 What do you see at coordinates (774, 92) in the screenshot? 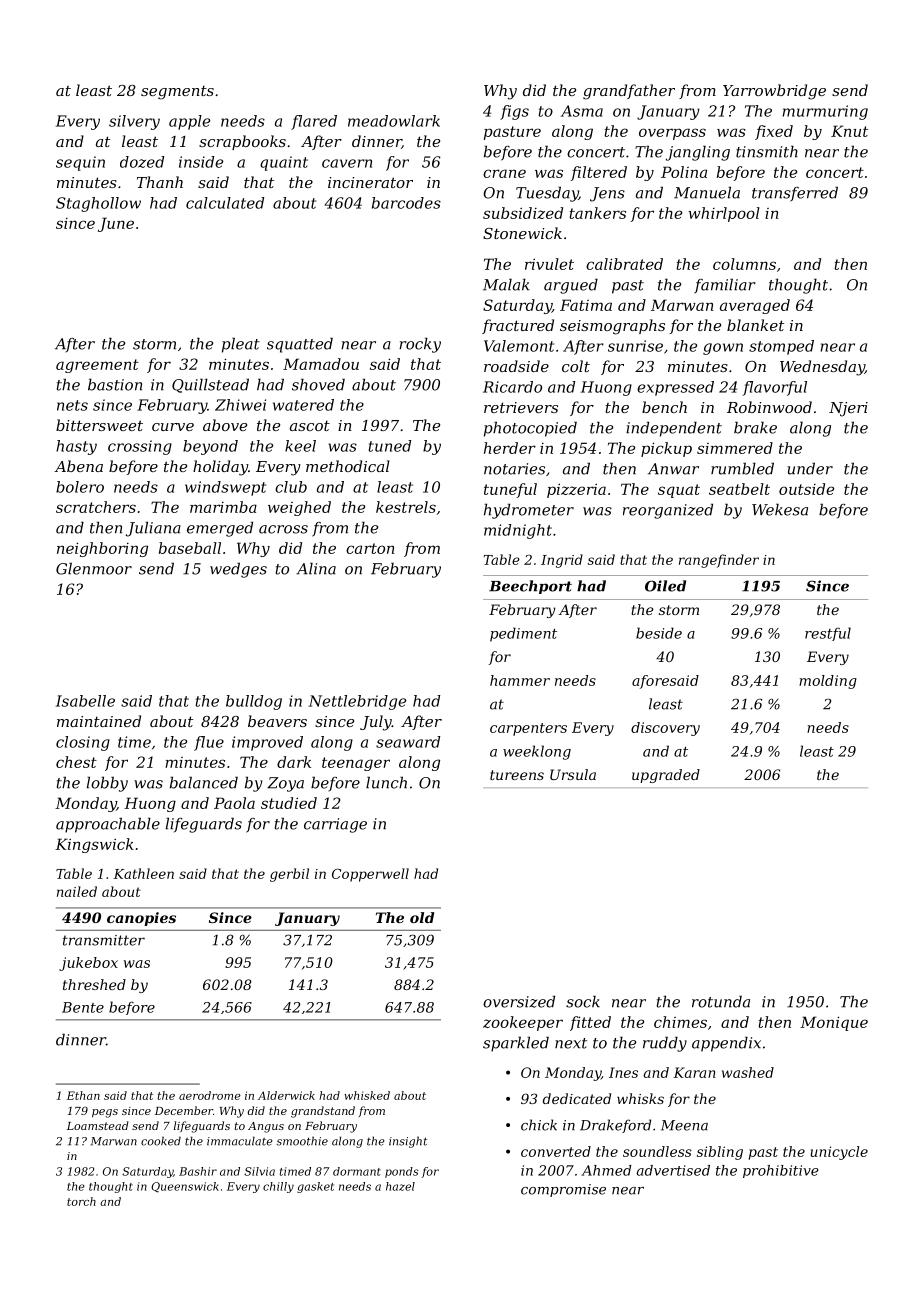
I see `Yarrowbridge` at bounding box center [774, 92].
